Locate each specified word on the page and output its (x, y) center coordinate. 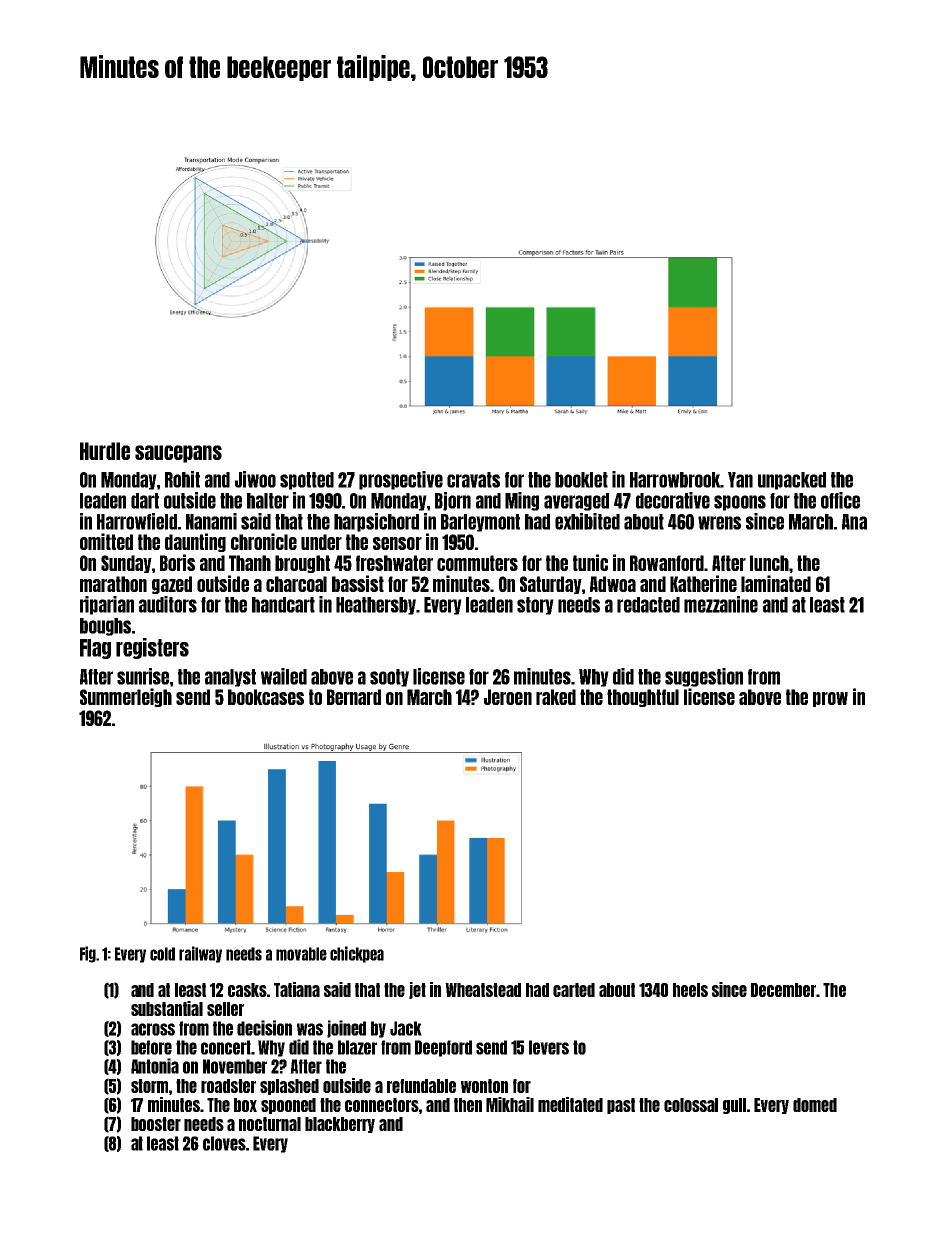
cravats (473, 480)
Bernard (354, 697)
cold (162, 954)
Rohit (182, 479)
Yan (740, 480)
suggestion (704, 677)
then (468, 1105)
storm (149, 1086)
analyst (230, 678)
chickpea (357, 954)
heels (690, 990)
